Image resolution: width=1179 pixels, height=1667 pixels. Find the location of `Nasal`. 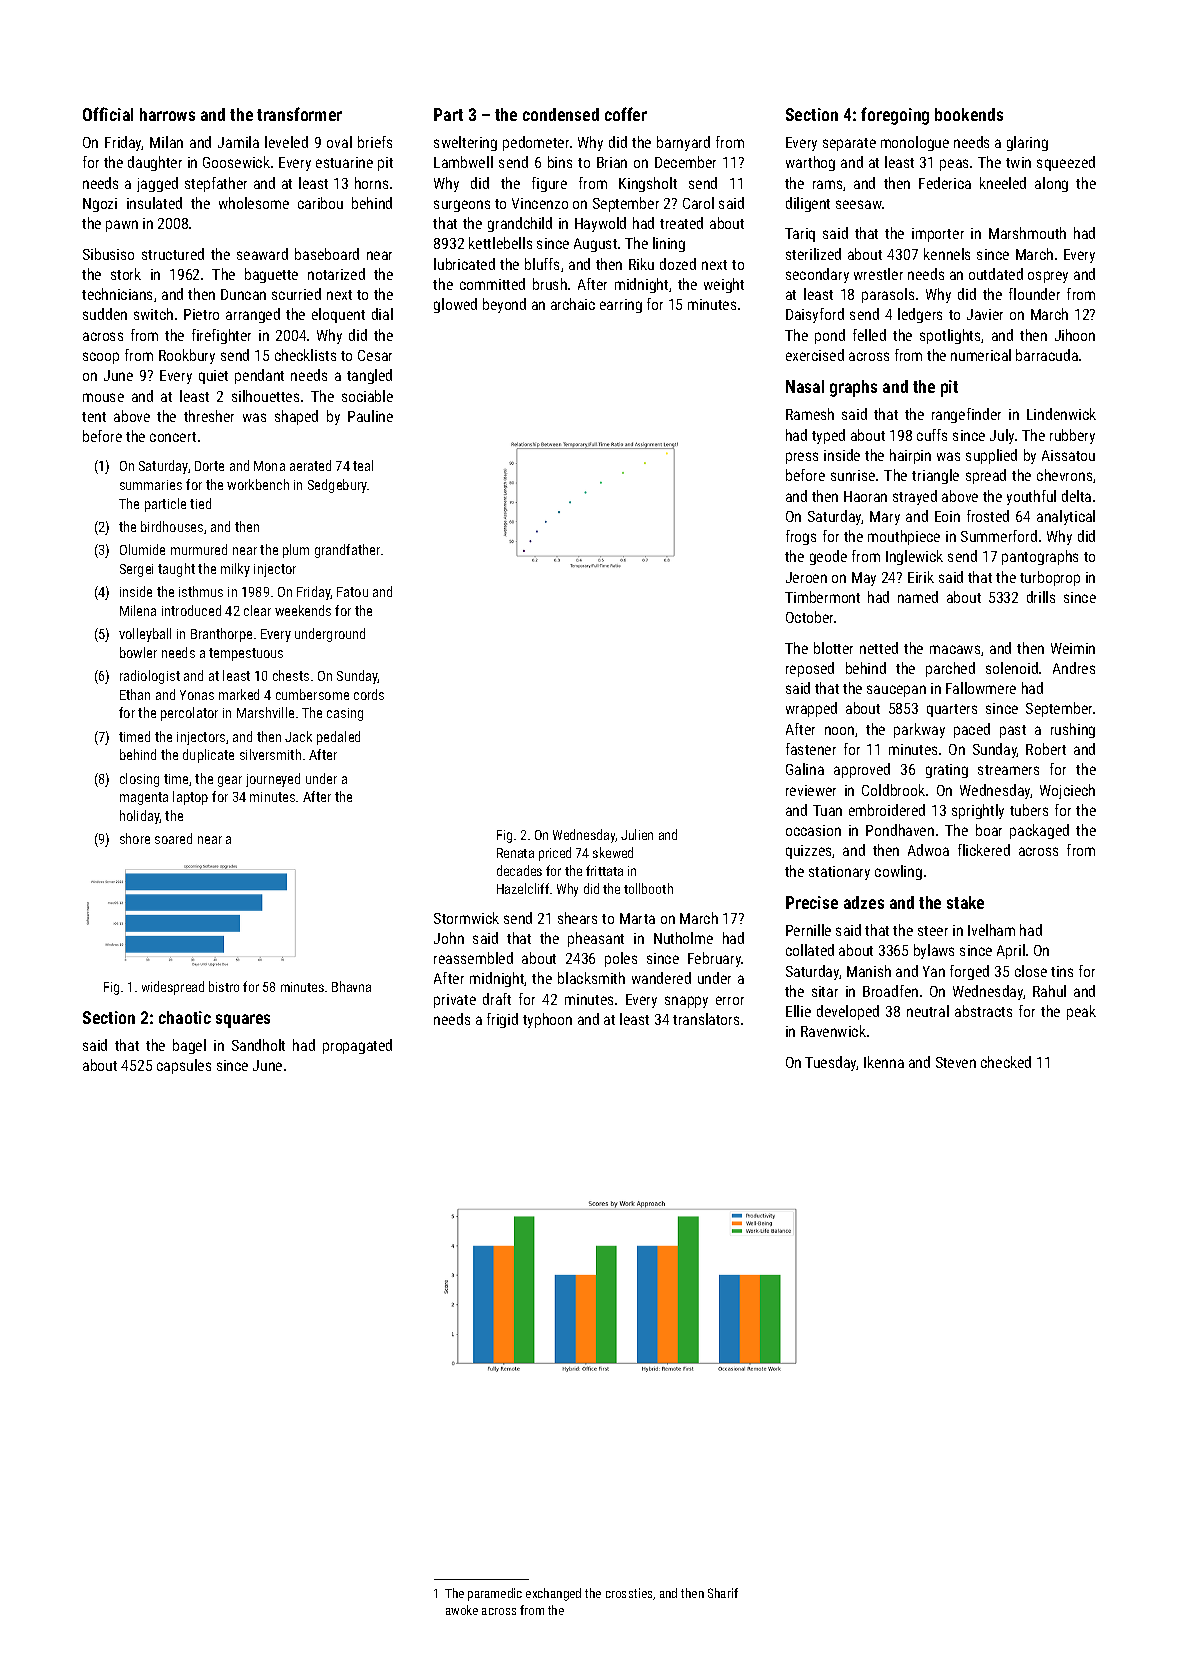

Nasal is located at coordinates (805, 386).
